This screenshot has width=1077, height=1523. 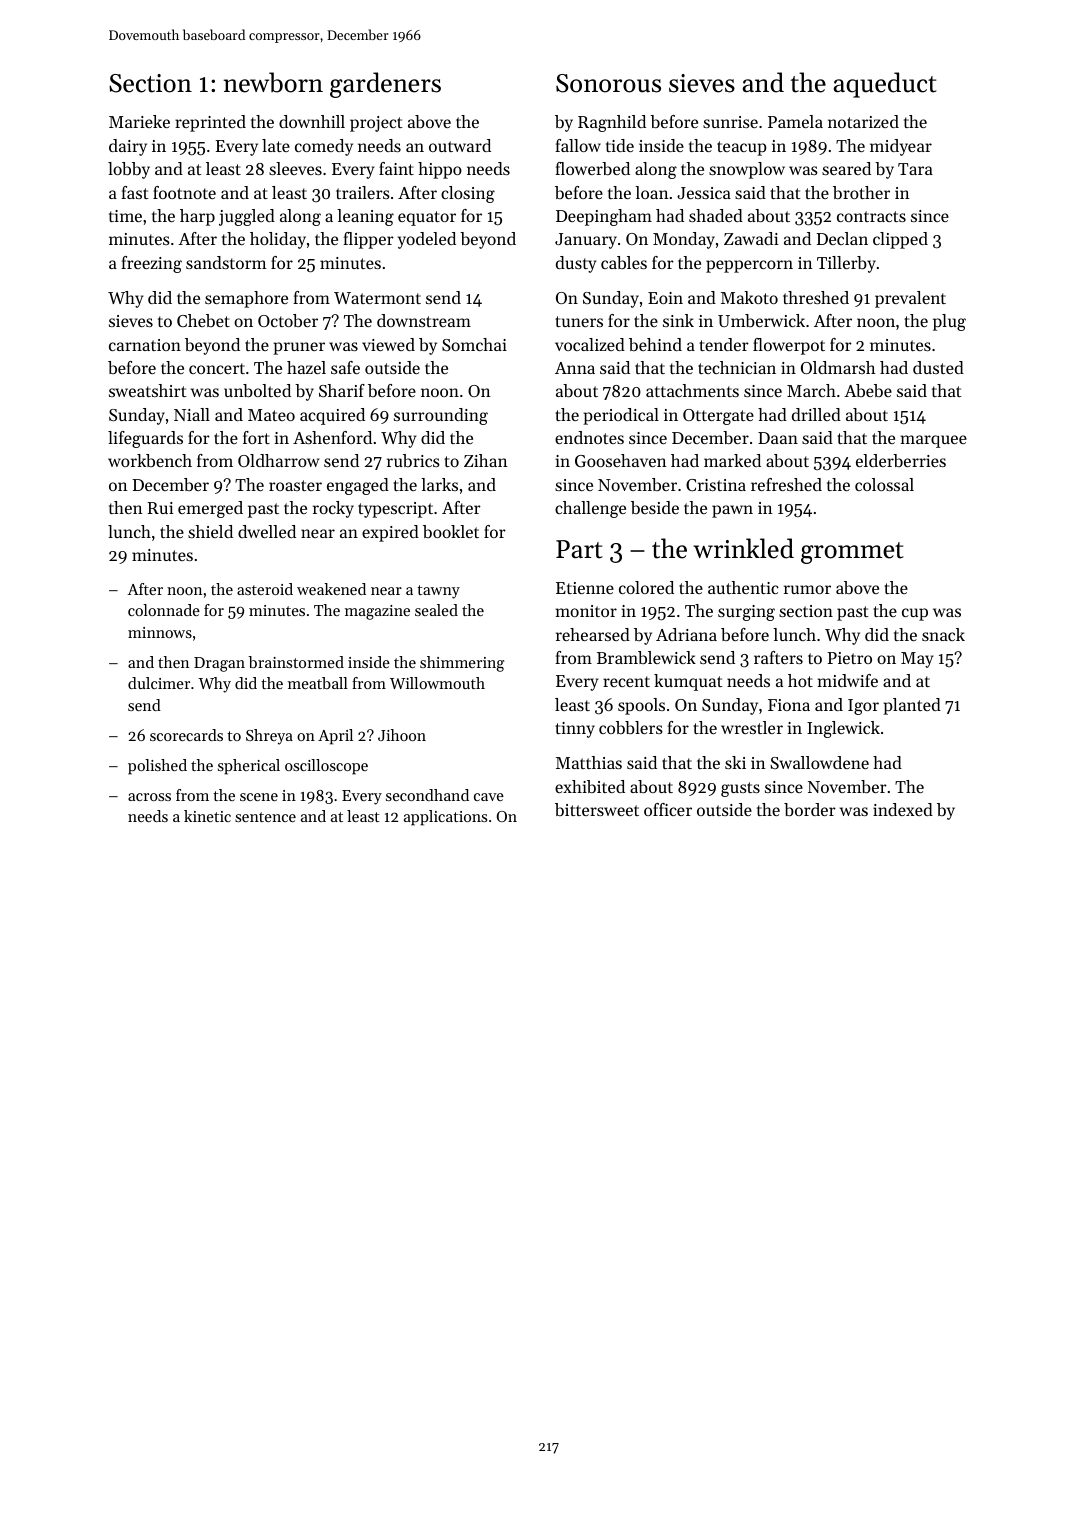 What do you see at coordinates (296, 662) in the screenshot?
I see `brainstormed` at bounding box center [296, 662].
